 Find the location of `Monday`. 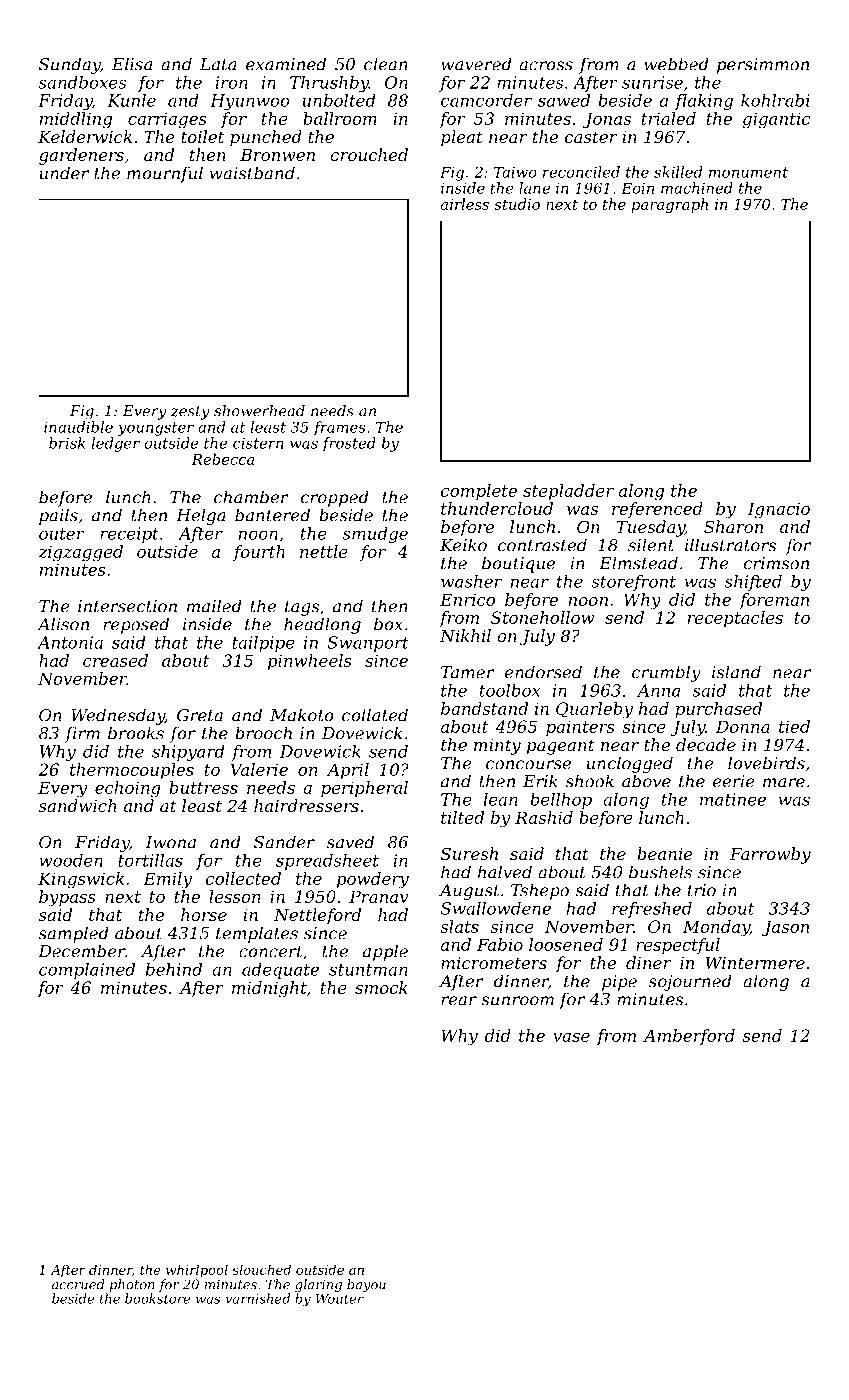

Monday is located at coordinates (716, 928).
